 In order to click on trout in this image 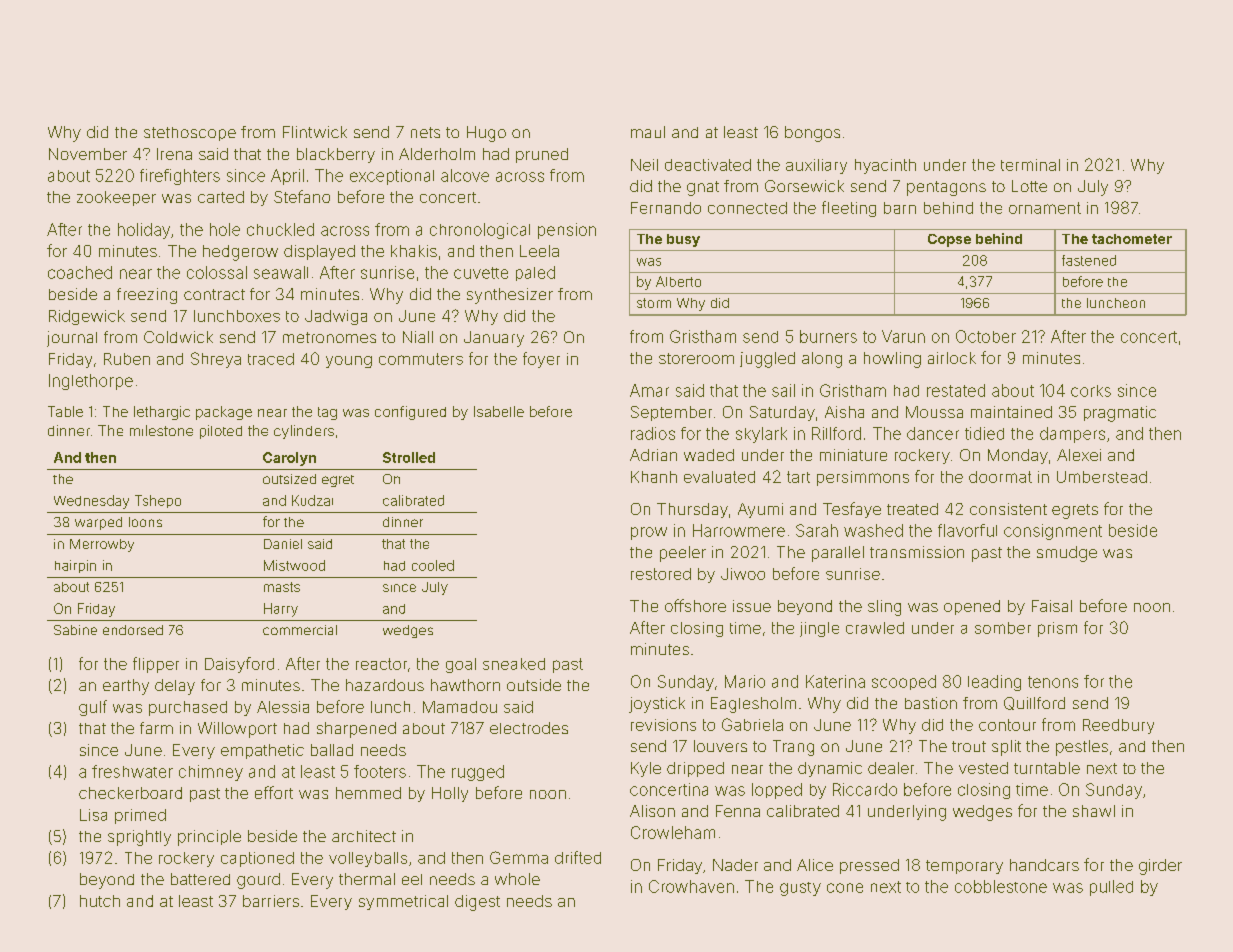, I will do `click(969, 746)`.
